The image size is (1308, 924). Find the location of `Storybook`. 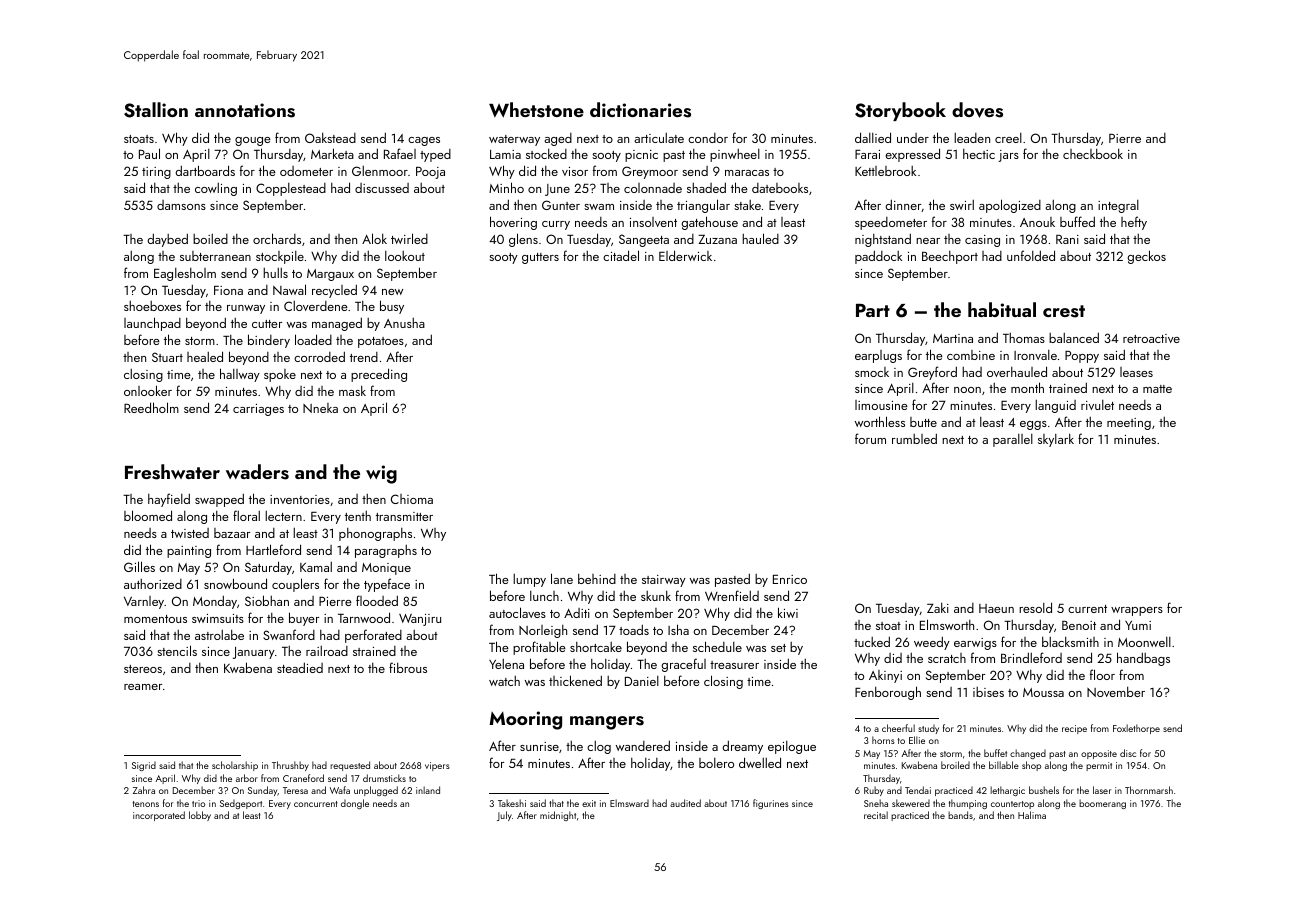

Storybook is located at coordinates (900, 111).
